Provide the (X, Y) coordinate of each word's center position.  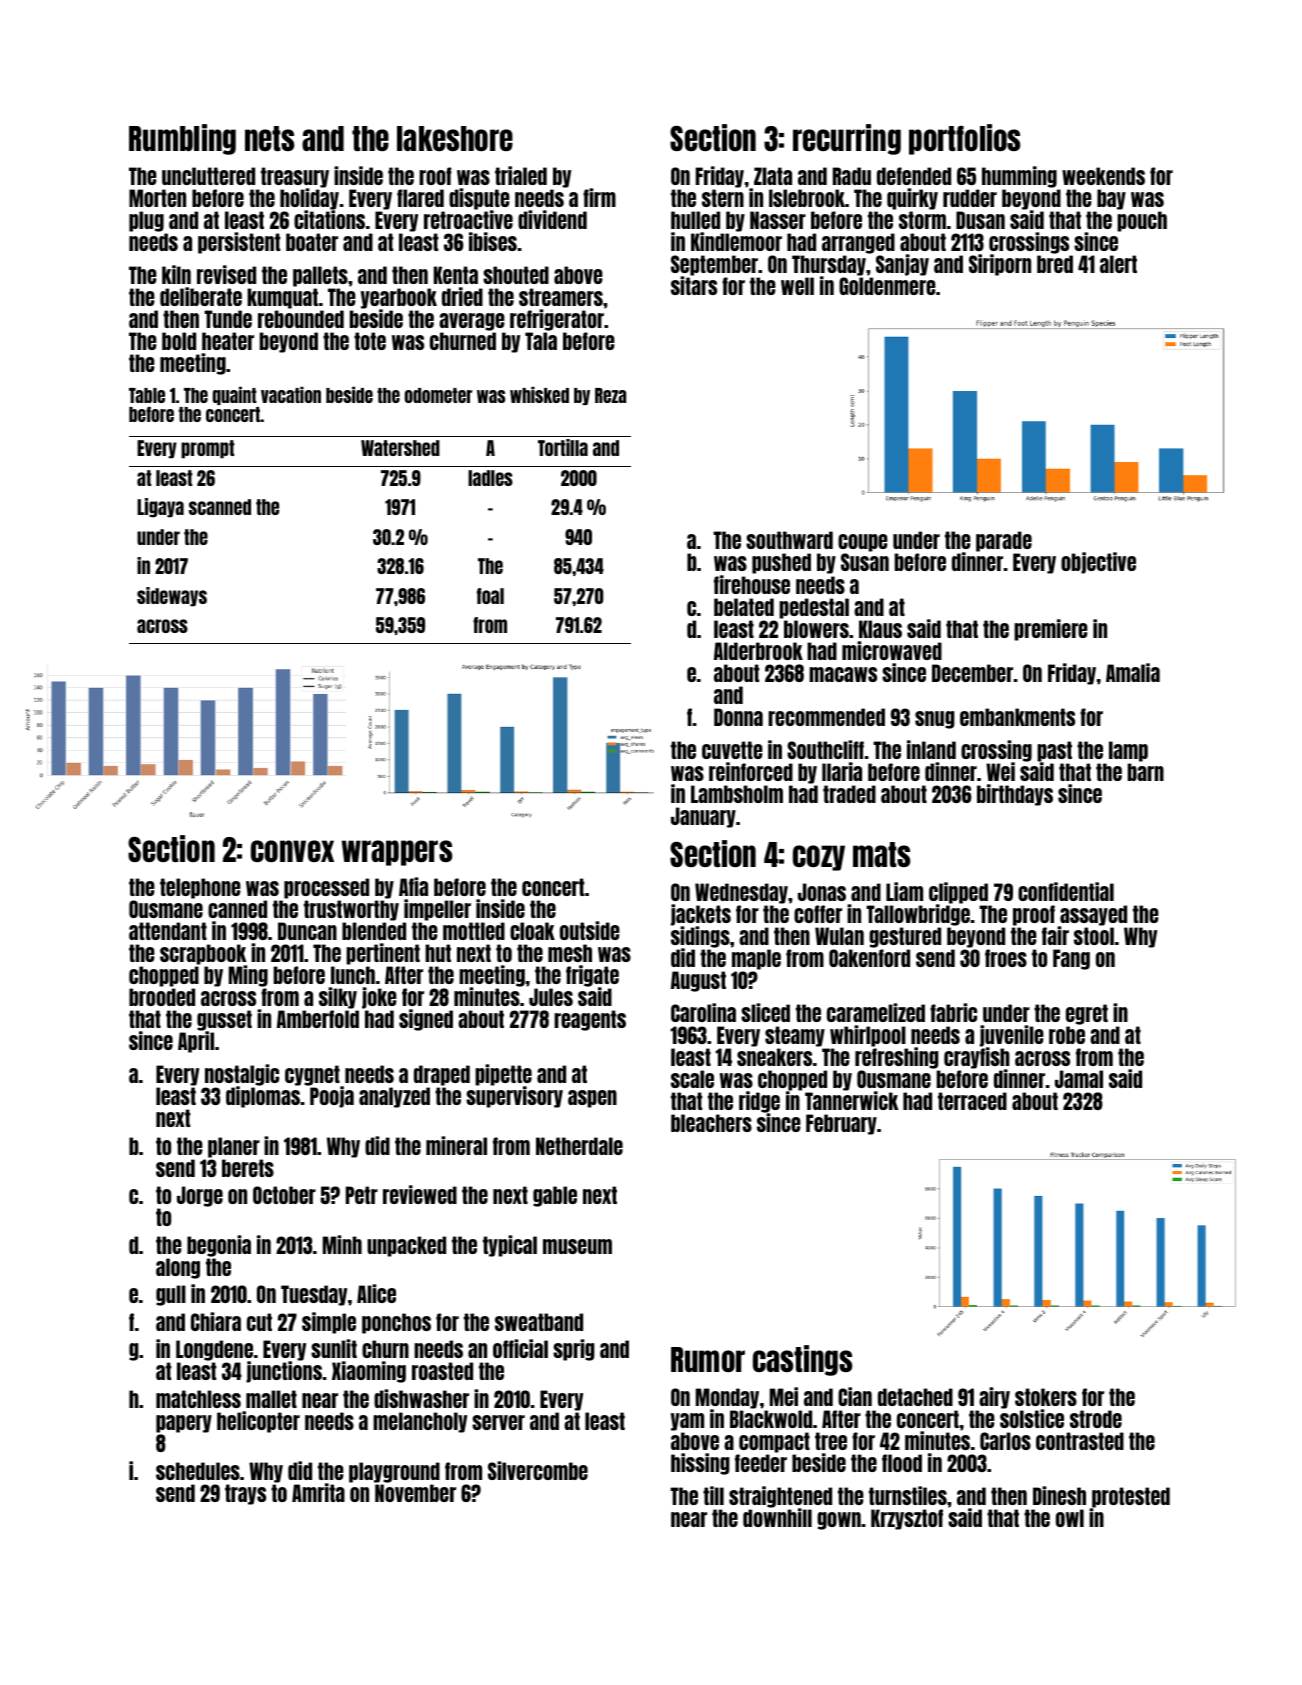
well (797, 286)
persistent (239, 243)
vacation (291, 395)
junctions (284, 1372)
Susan (865, 562)
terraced (972, 1101)
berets (248, 1168)
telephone (200, 888)
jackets (701, 915)
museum (577, 1246)
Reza (610, 395)
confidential (1066, 891)
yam (687, 1422)
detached (915, 1397)
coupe (863, 543)
